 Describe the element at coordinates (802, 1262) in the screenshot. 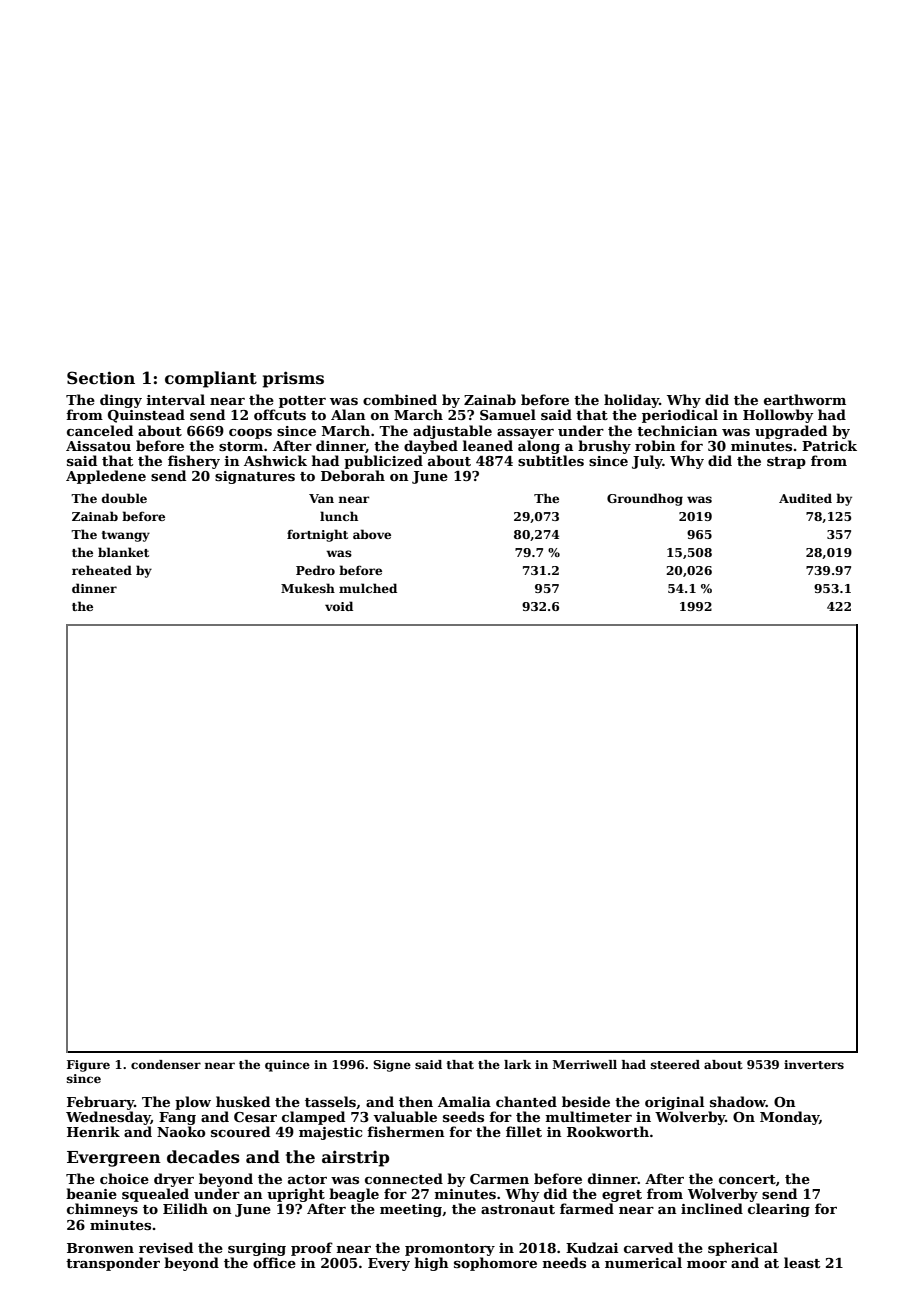

I see `least` at that location.
